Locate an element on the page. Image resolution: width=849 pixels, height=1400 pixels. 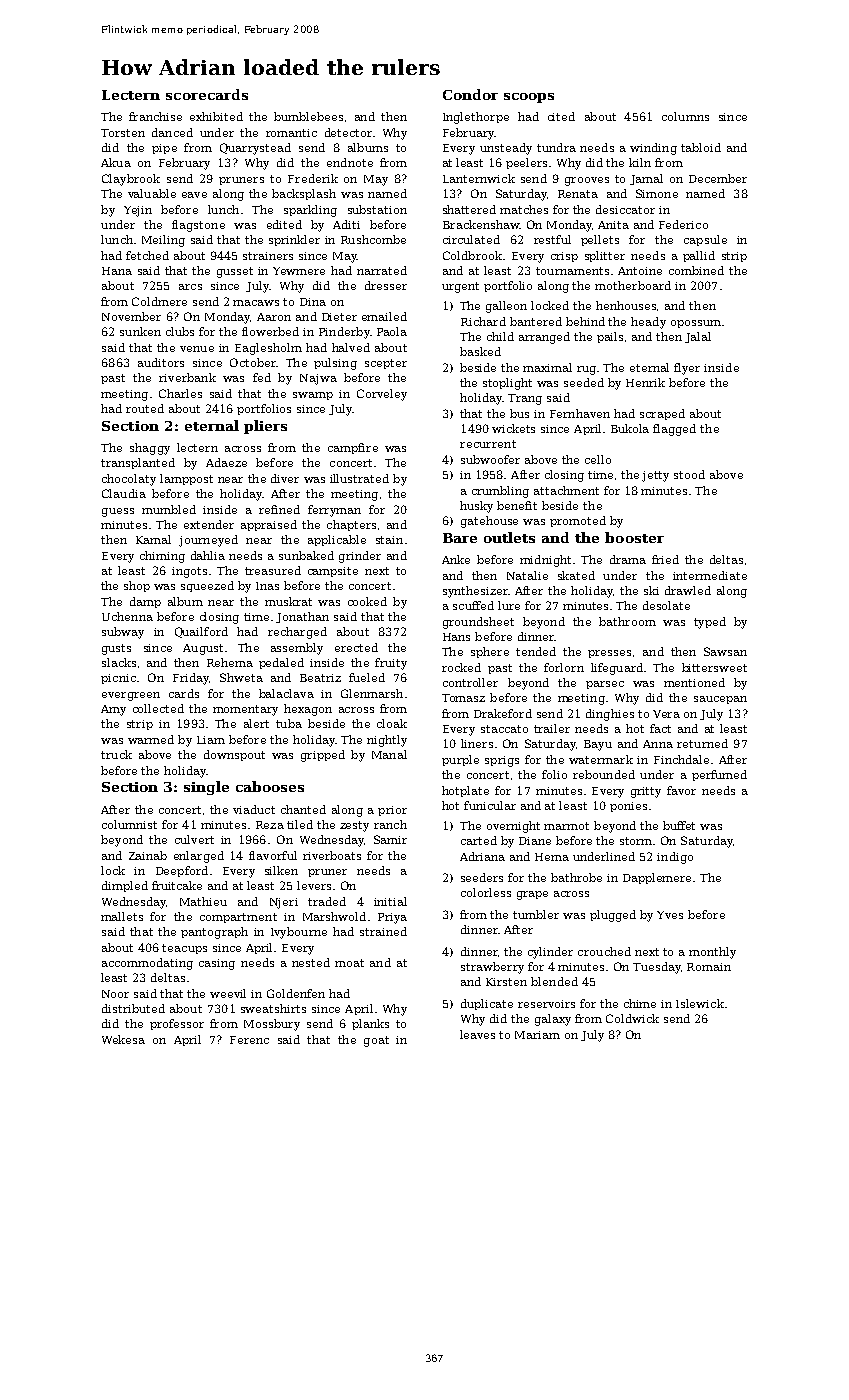
Noor is located at coordinates (115, 994).
